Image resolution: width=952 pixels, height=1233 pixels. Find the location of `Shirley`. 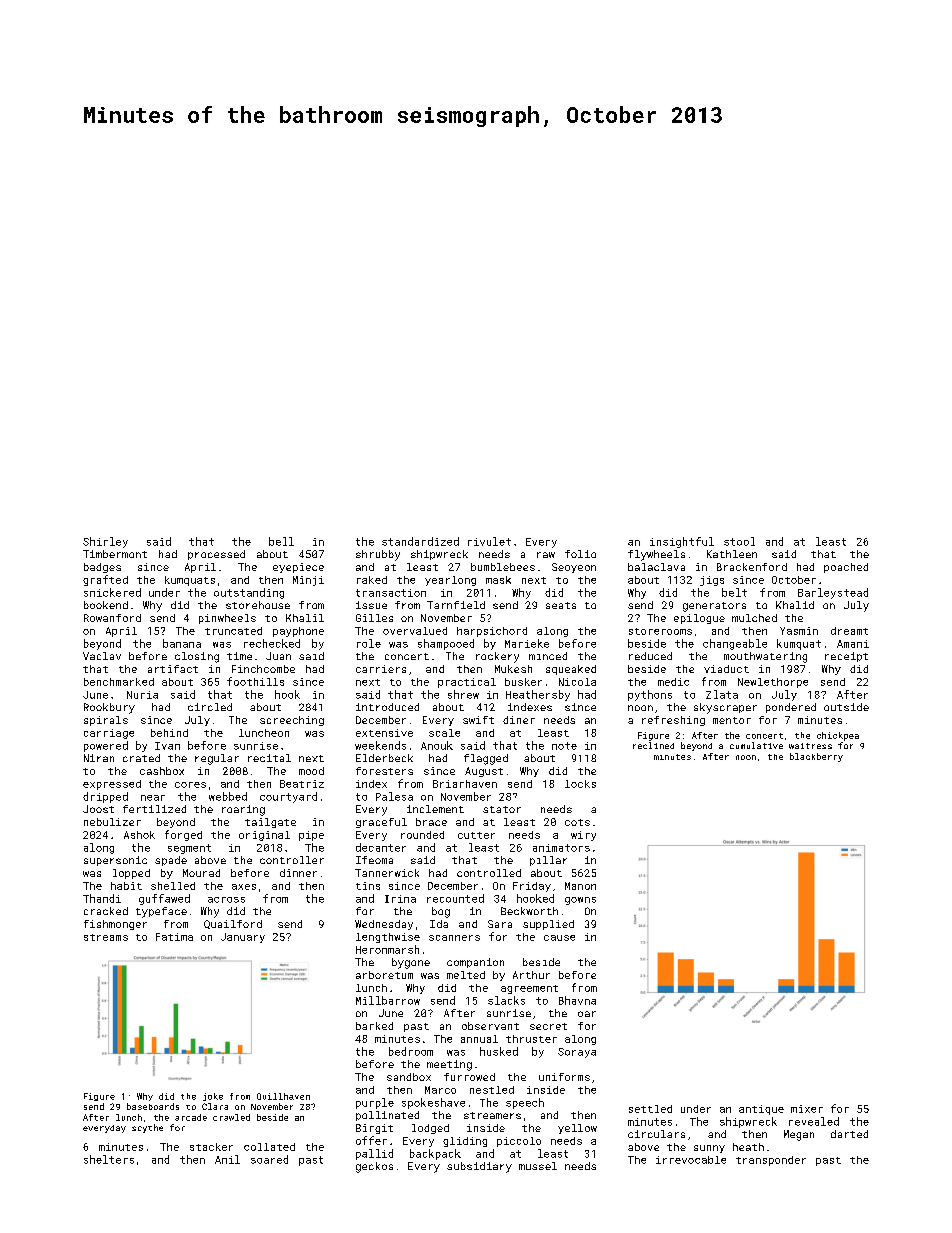

Shirley is located at coordinates (105, 542).
